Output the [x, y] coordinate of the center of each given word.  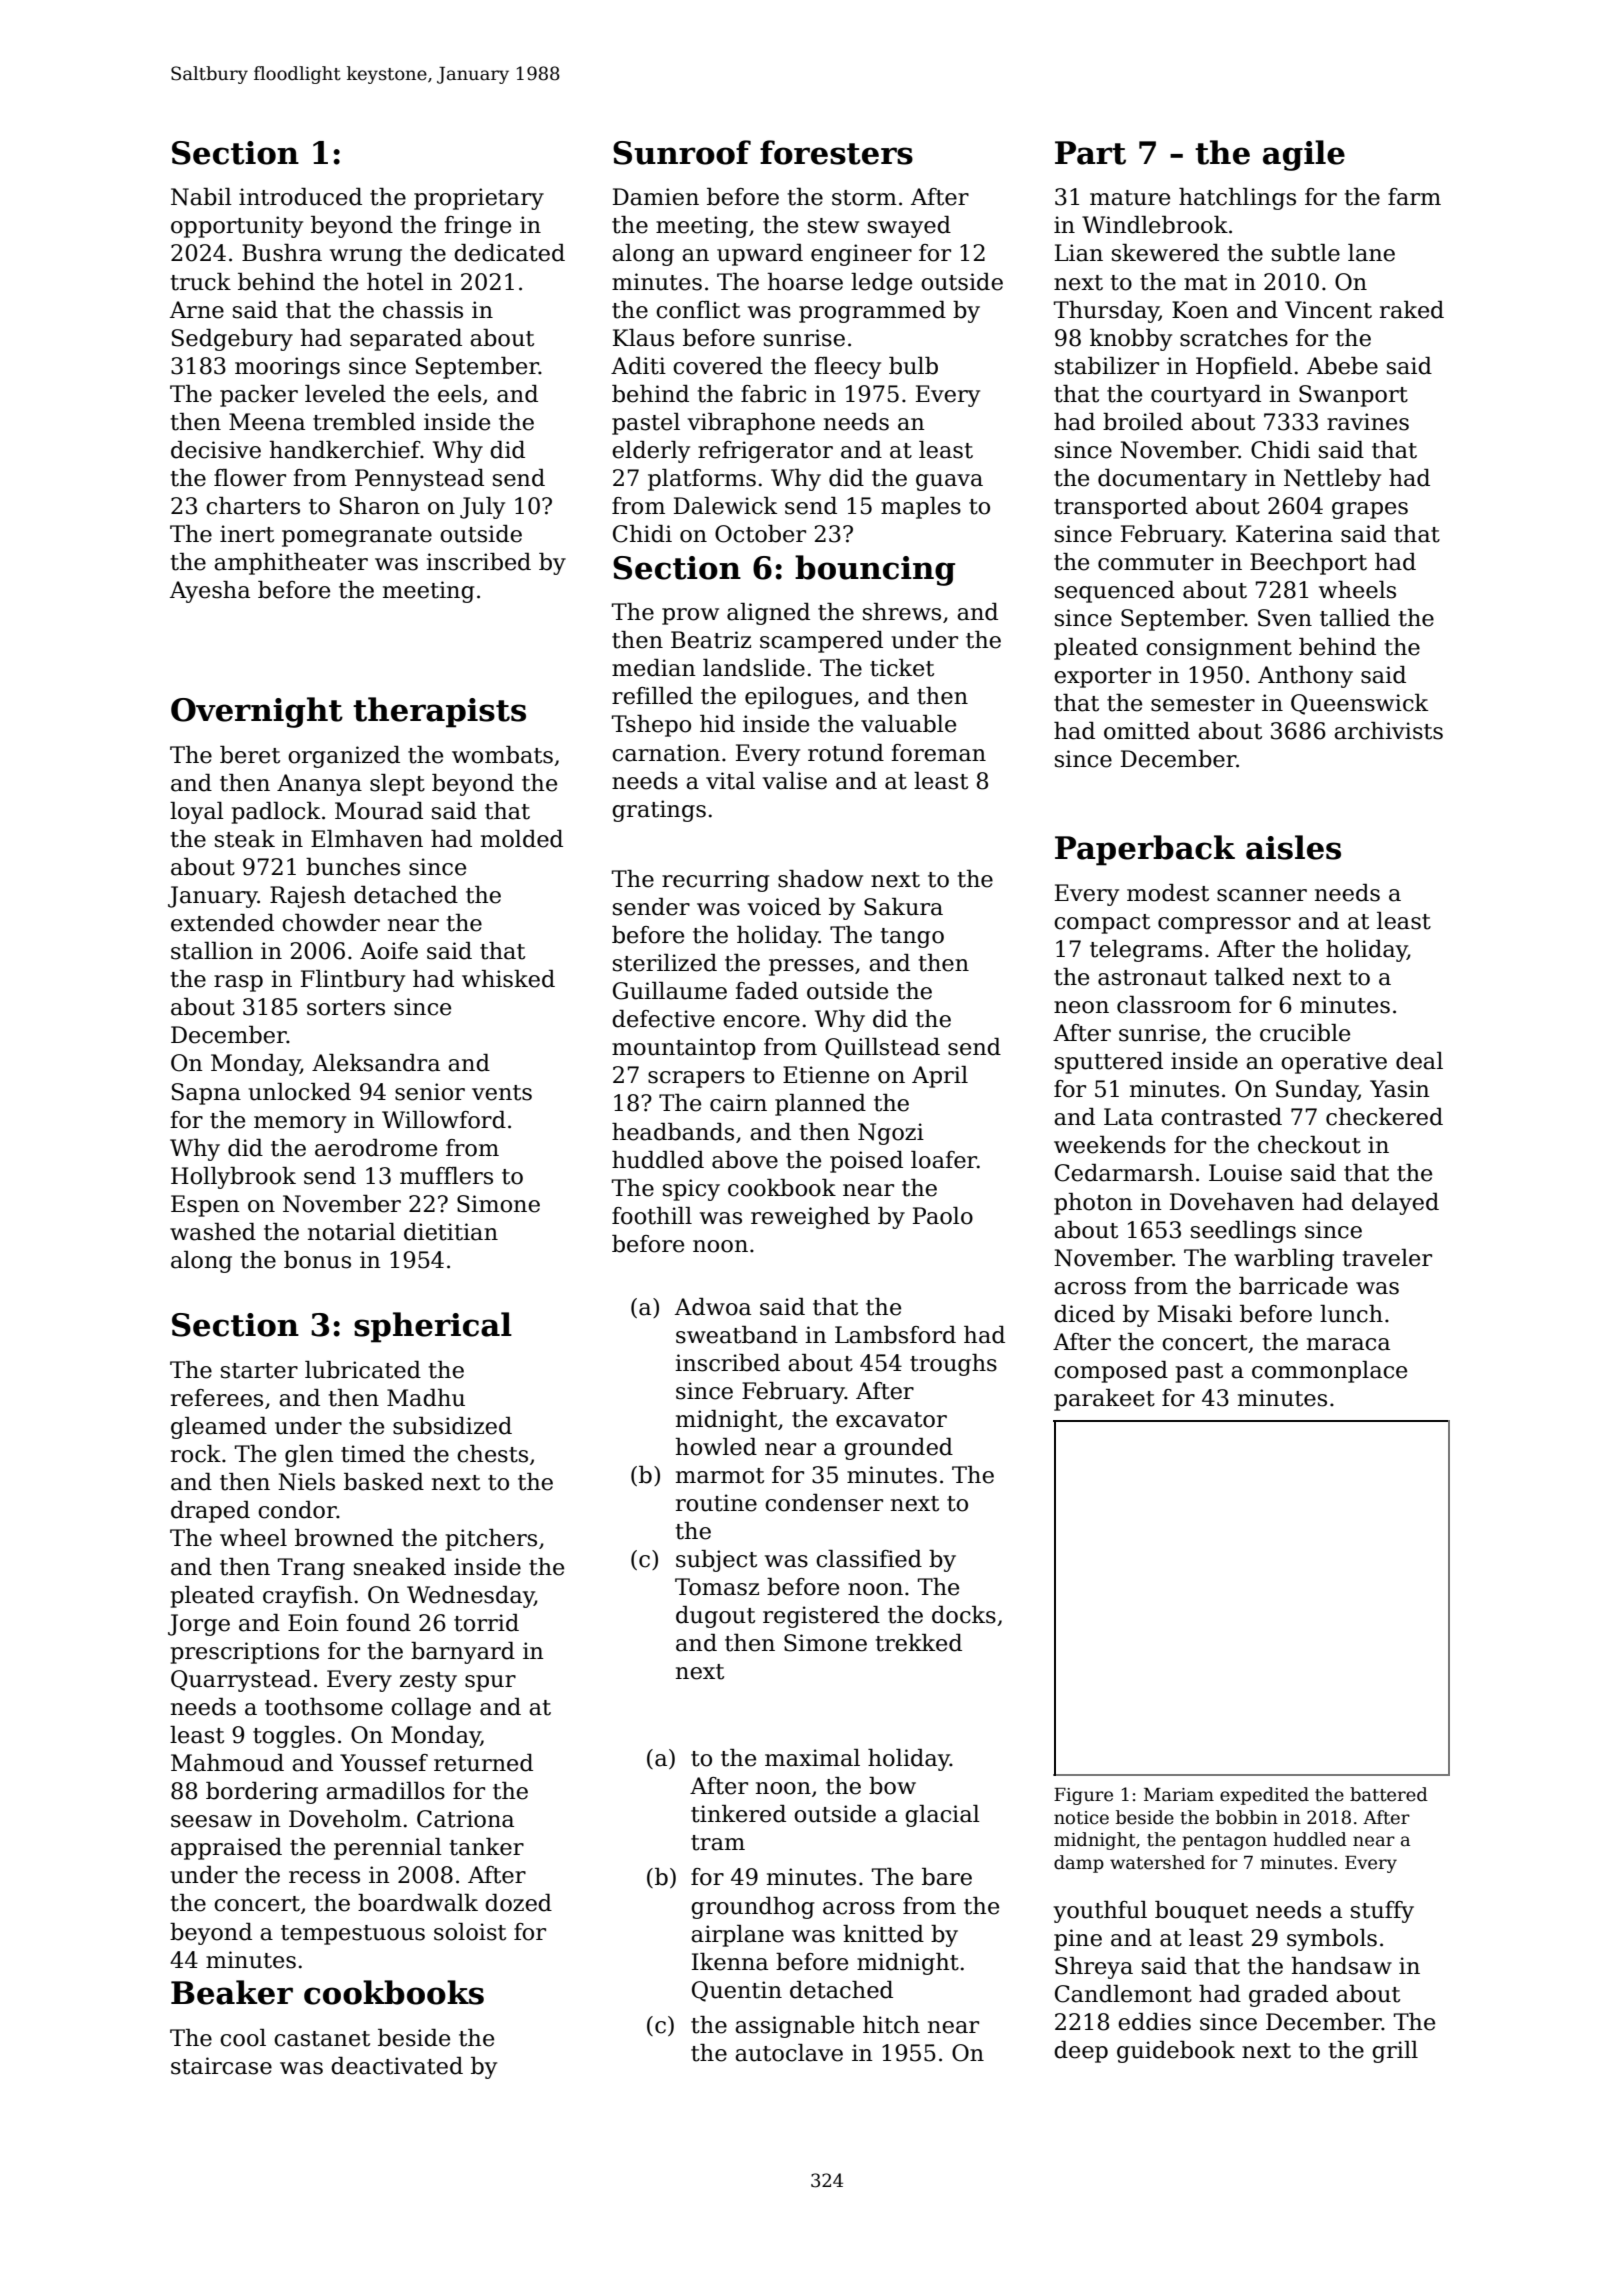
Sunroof [682, 152]
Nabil [201, 197]
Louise [1245, 1173]
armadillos [385, 1791]
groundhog [753, 1908]
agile [1304, 155]
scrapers [696, 1079]
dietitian [451, 1232]
